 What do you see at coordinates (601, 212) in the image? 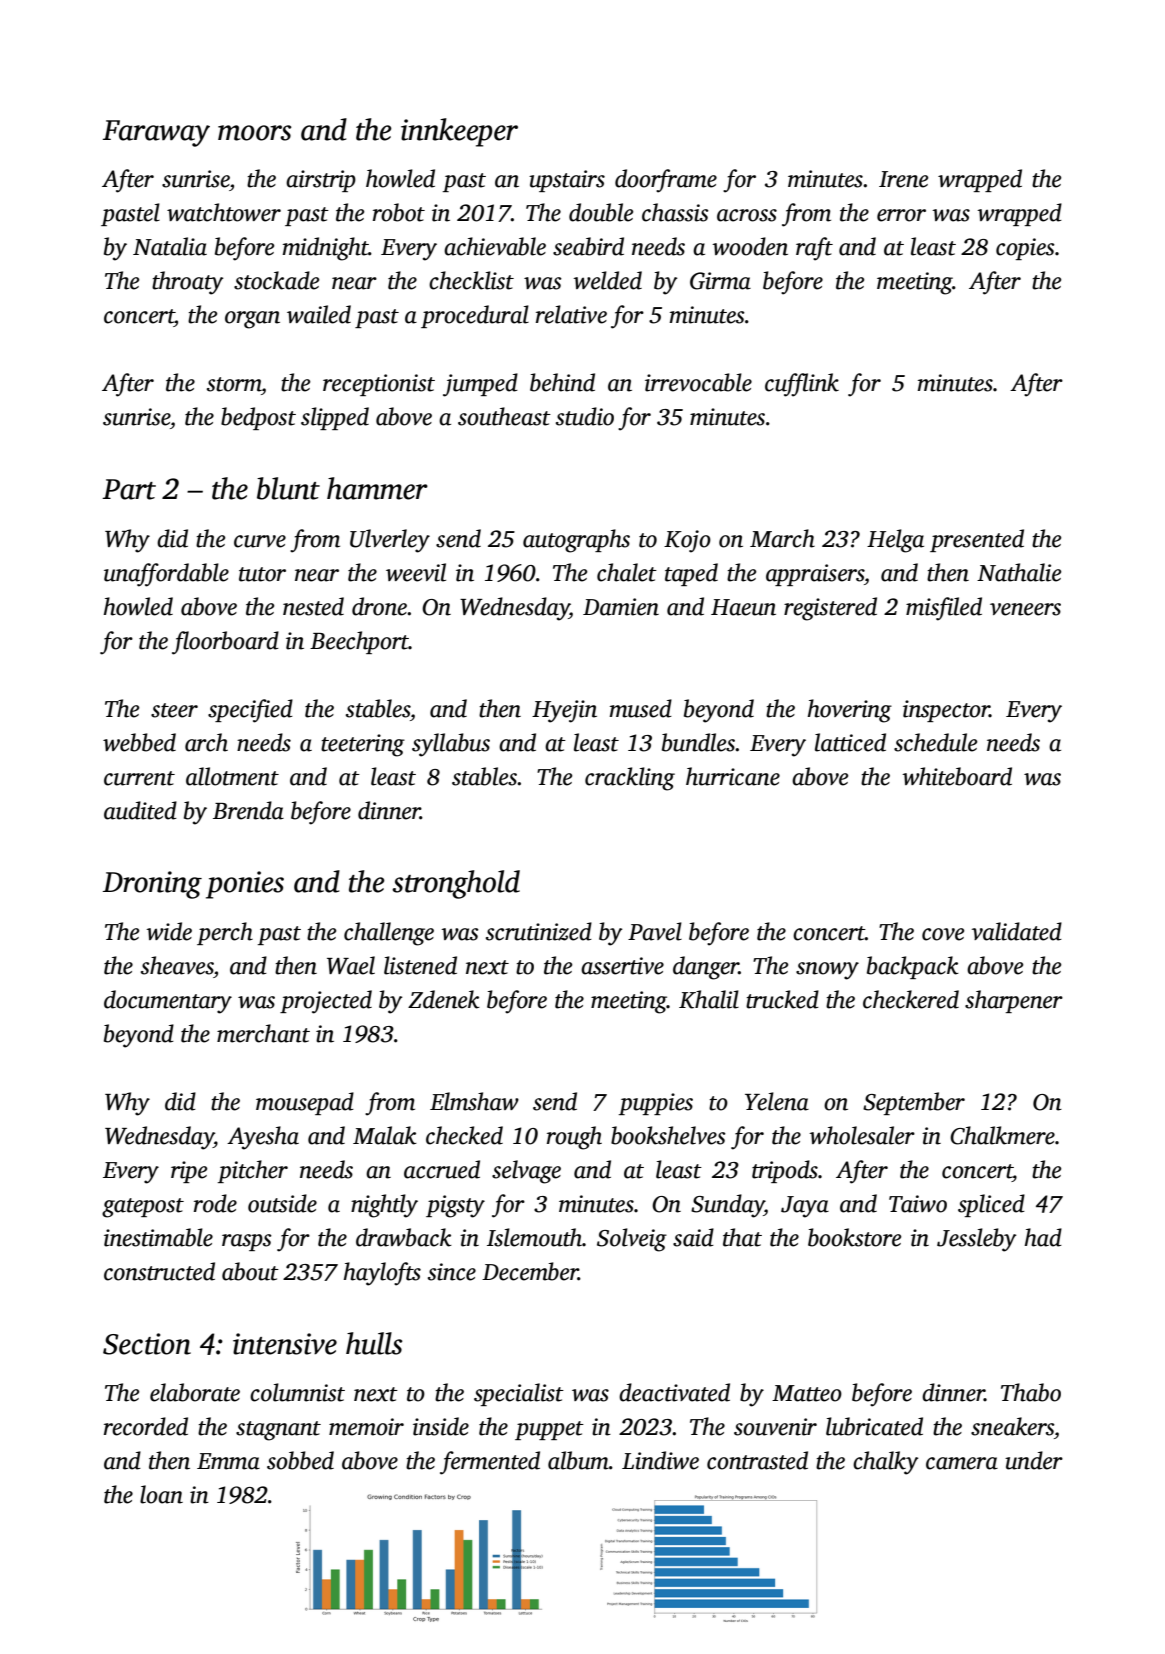
I see `double` at bounding box center [601, 212].
